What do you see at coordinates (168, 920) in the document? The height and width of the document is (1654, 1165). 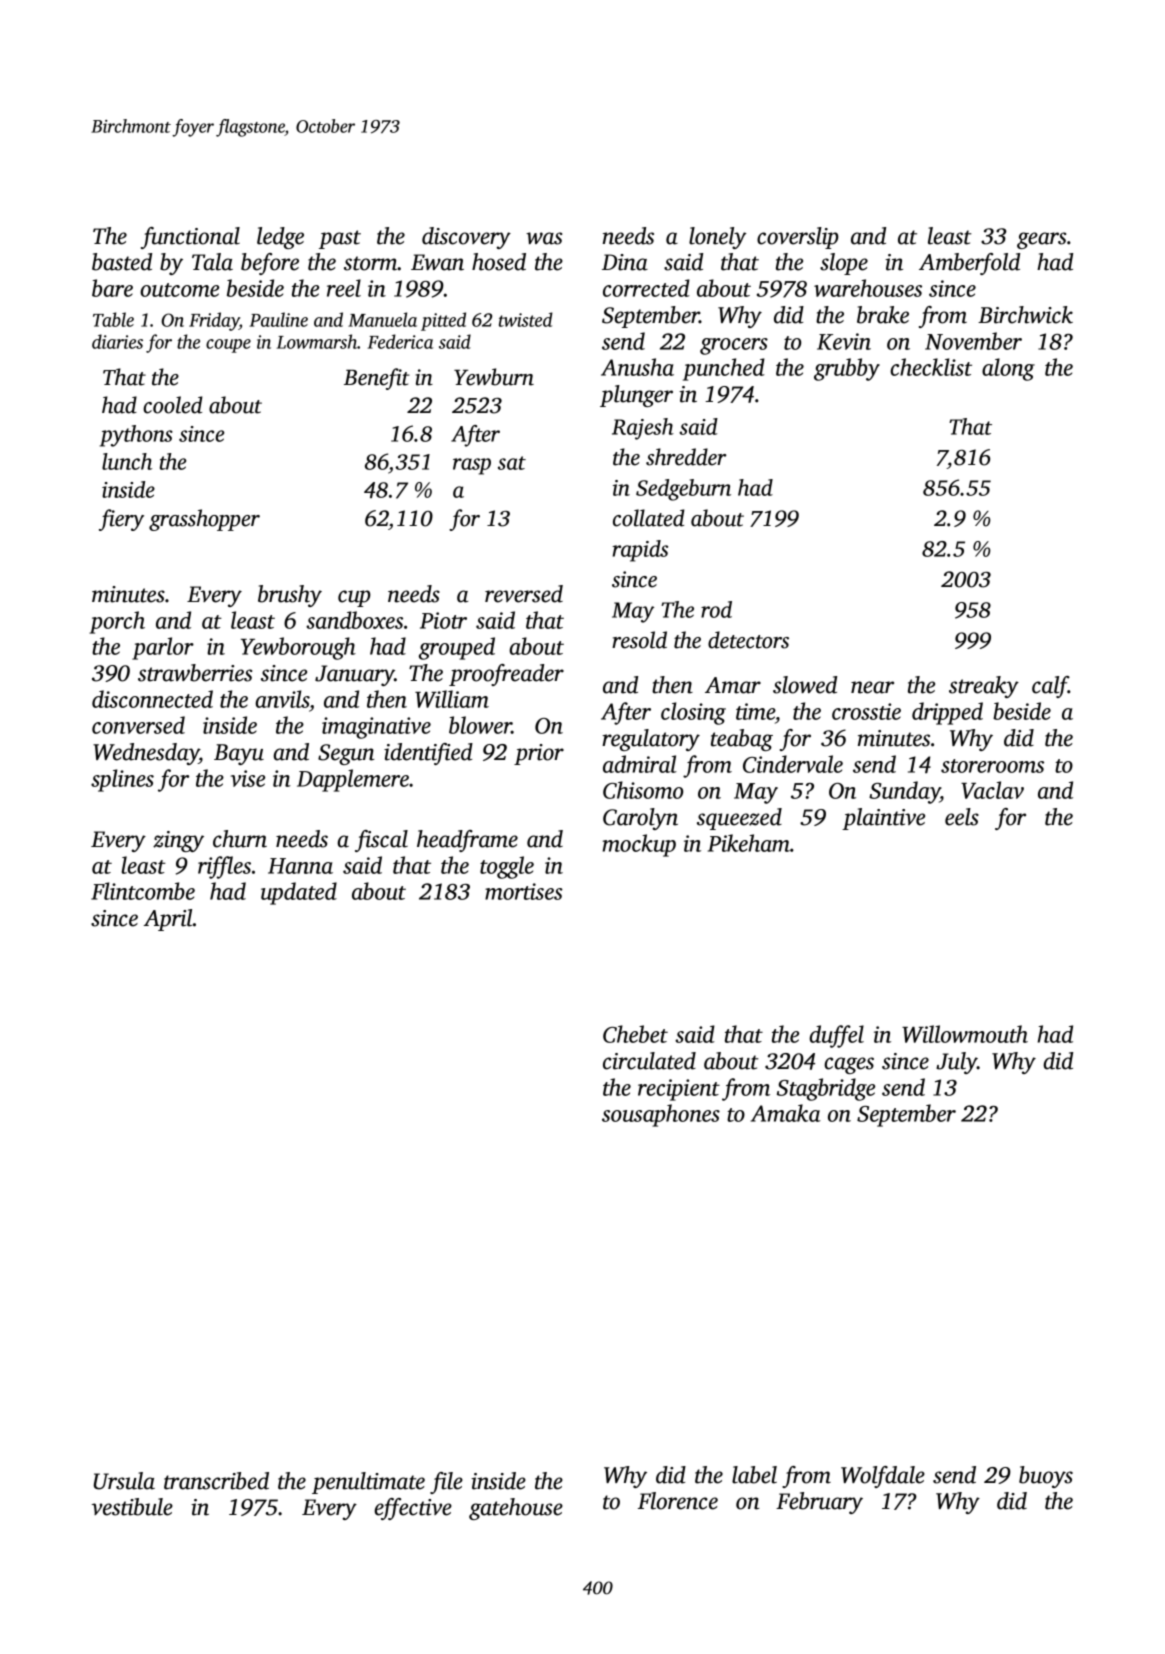 I see `April` at bounding box center [168, 920].
